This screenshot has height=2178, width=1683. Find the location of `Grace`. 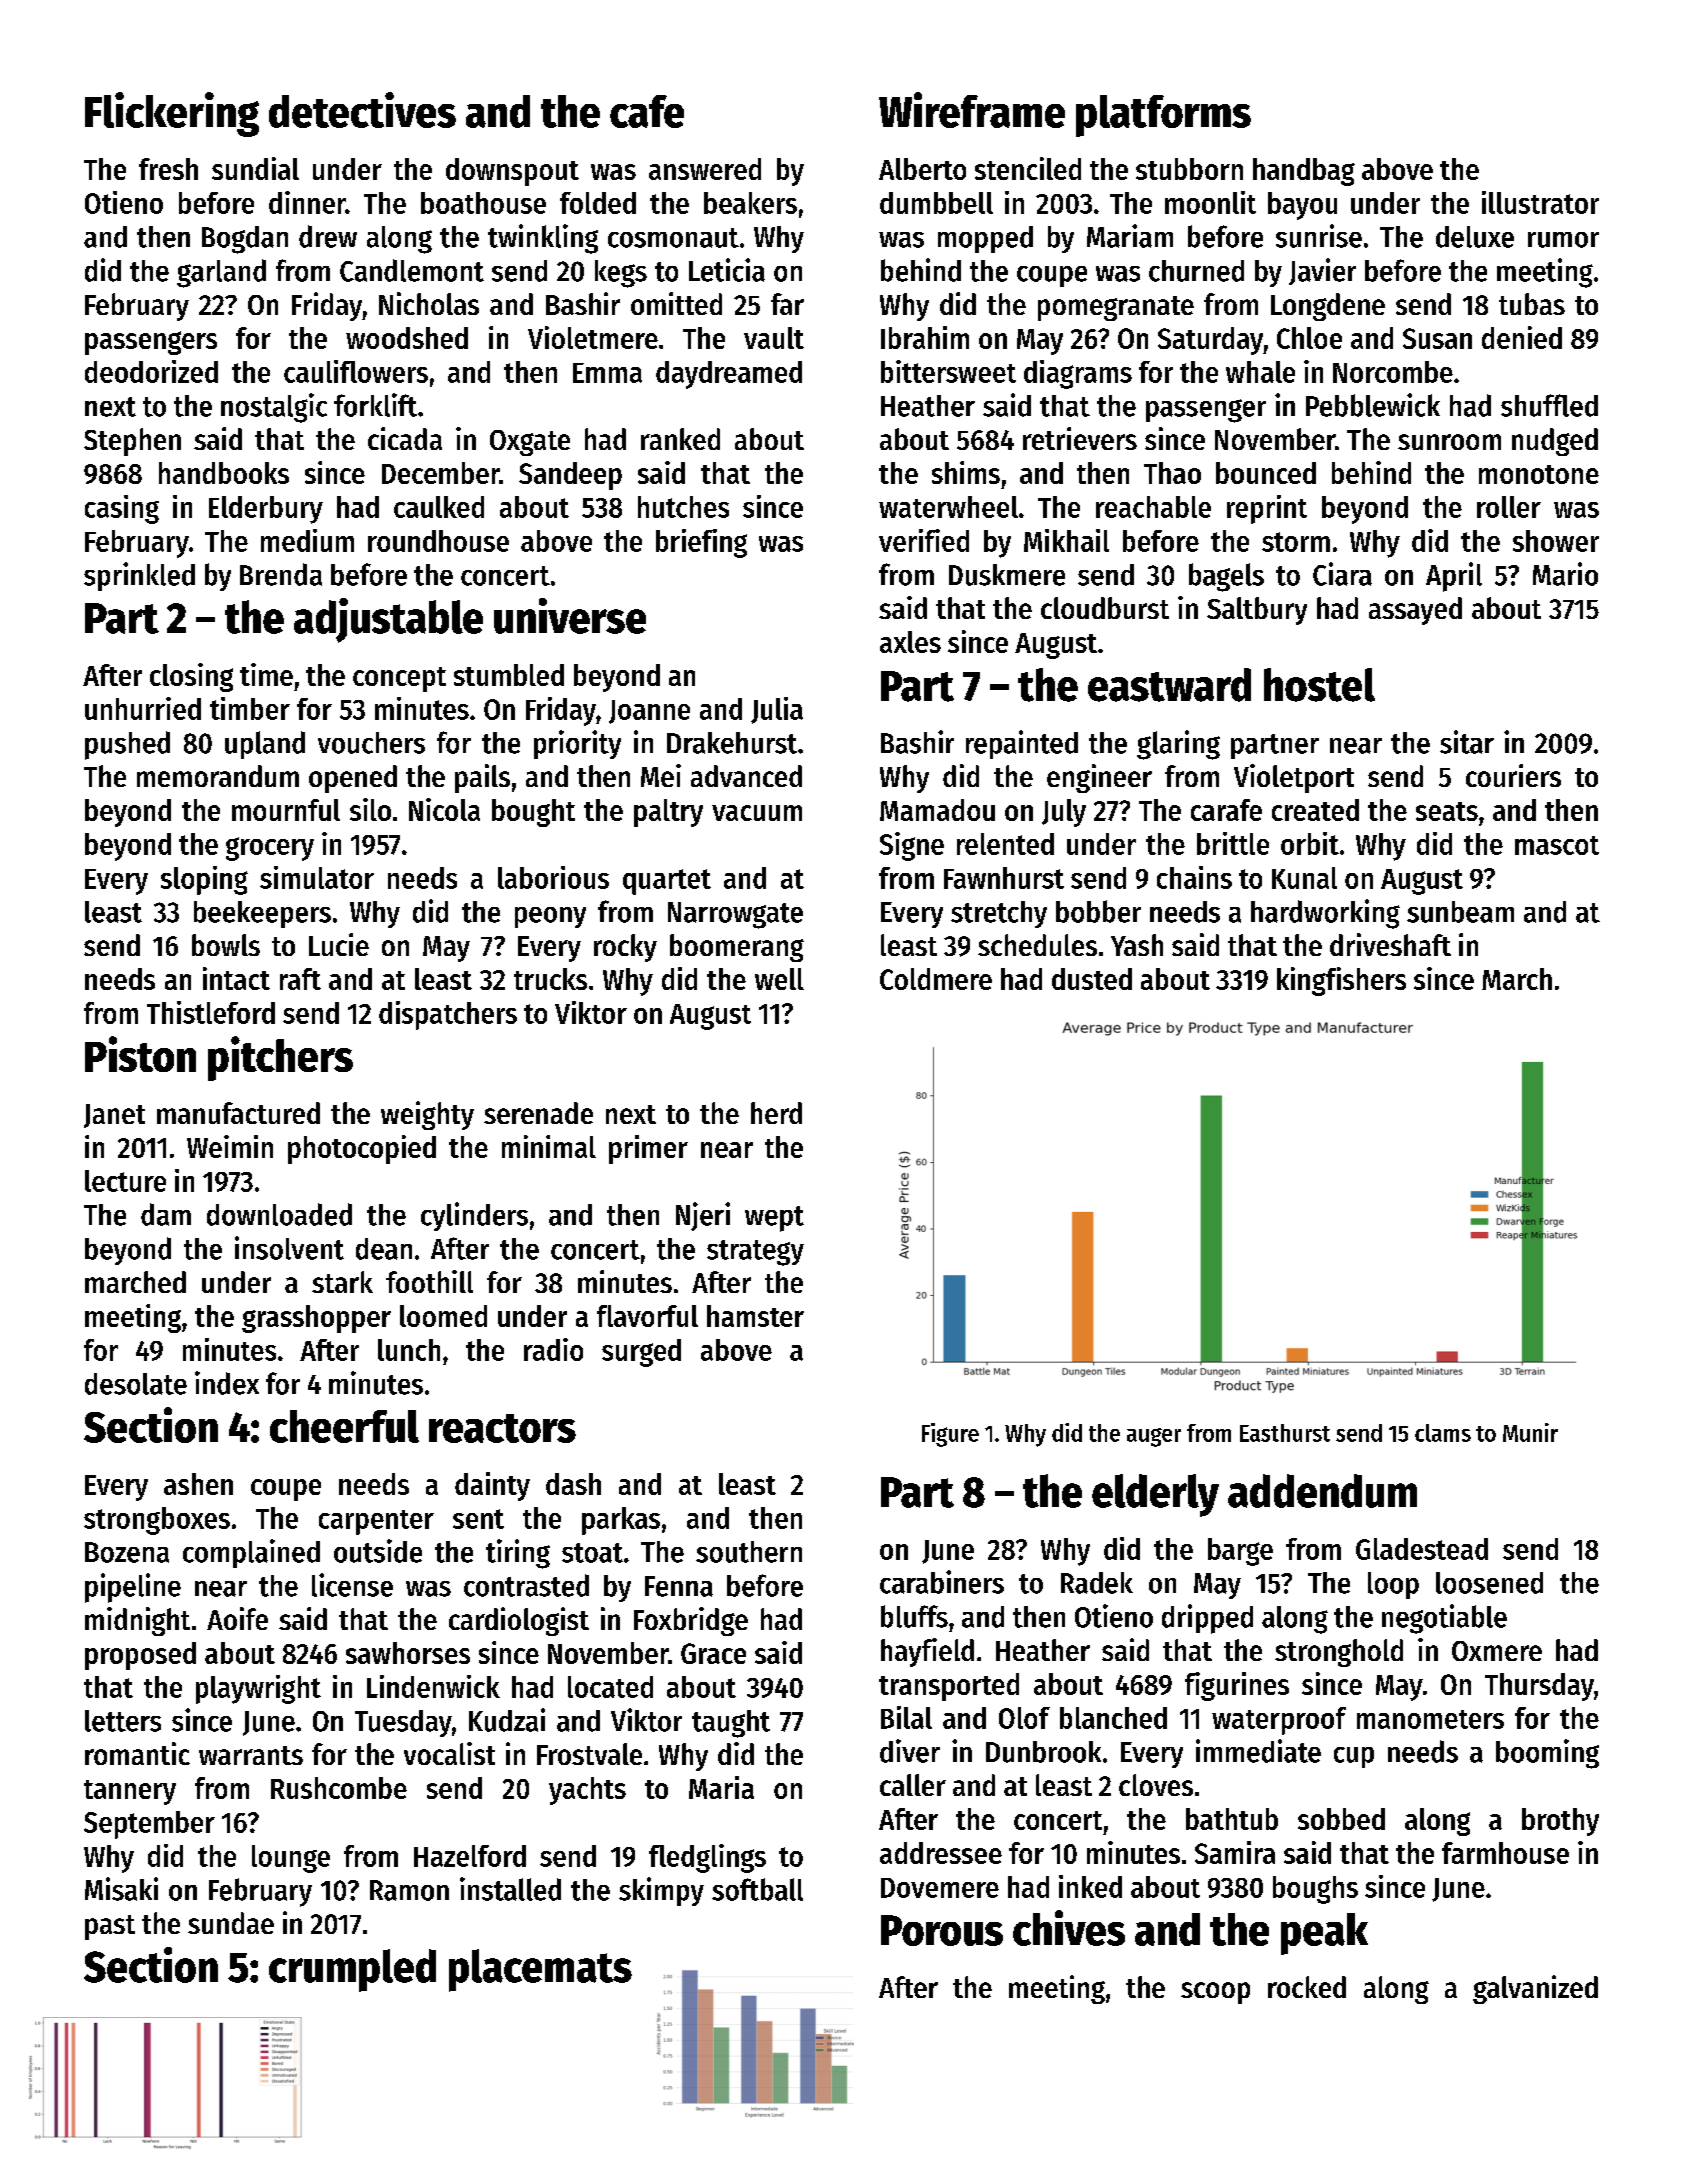

Grace is located at coordinates (713, 1653).
